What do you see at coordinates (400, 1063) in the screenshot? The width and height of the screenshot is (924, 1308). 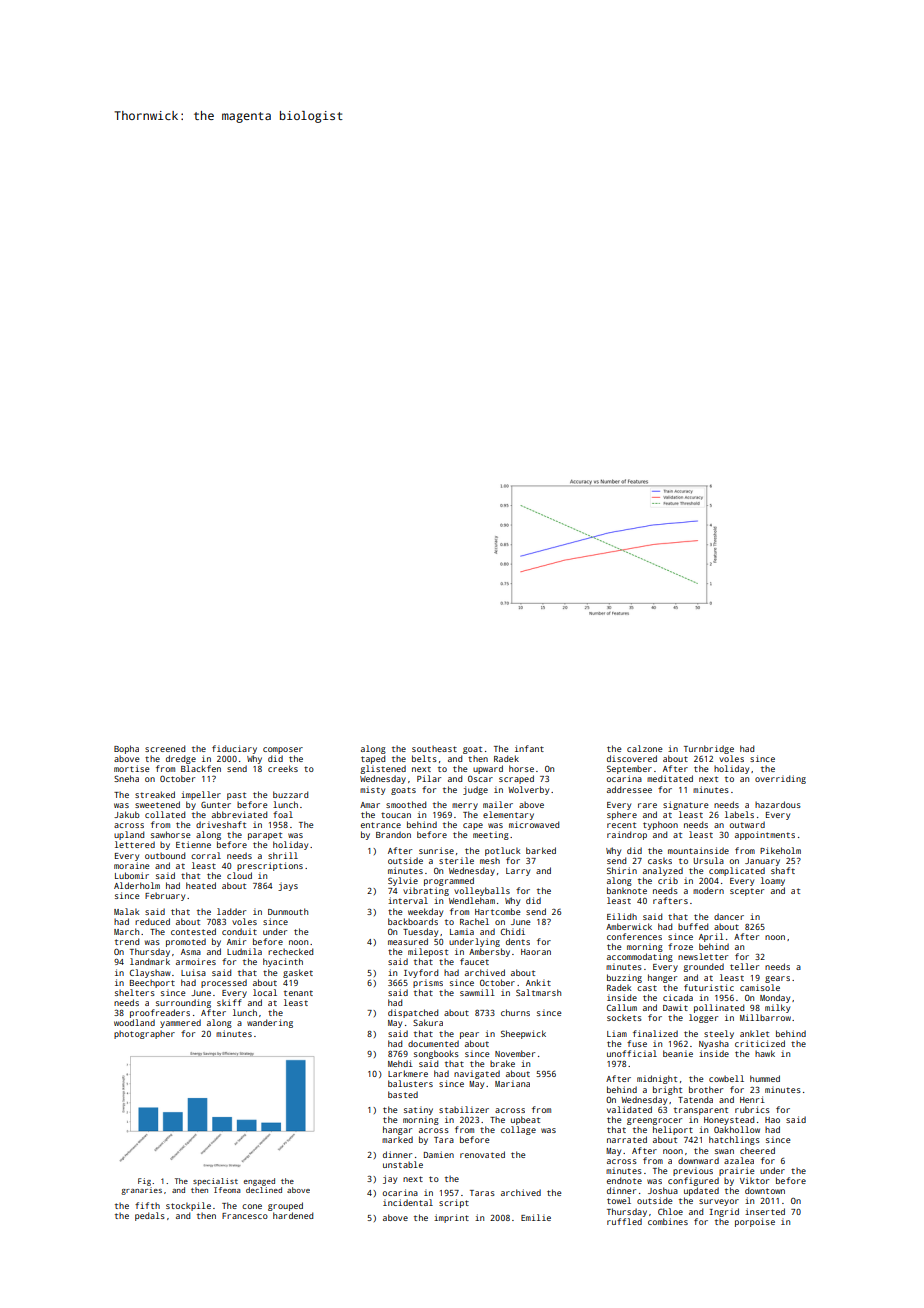 I see `Mehdi` at bounding box center [400, 1063].
